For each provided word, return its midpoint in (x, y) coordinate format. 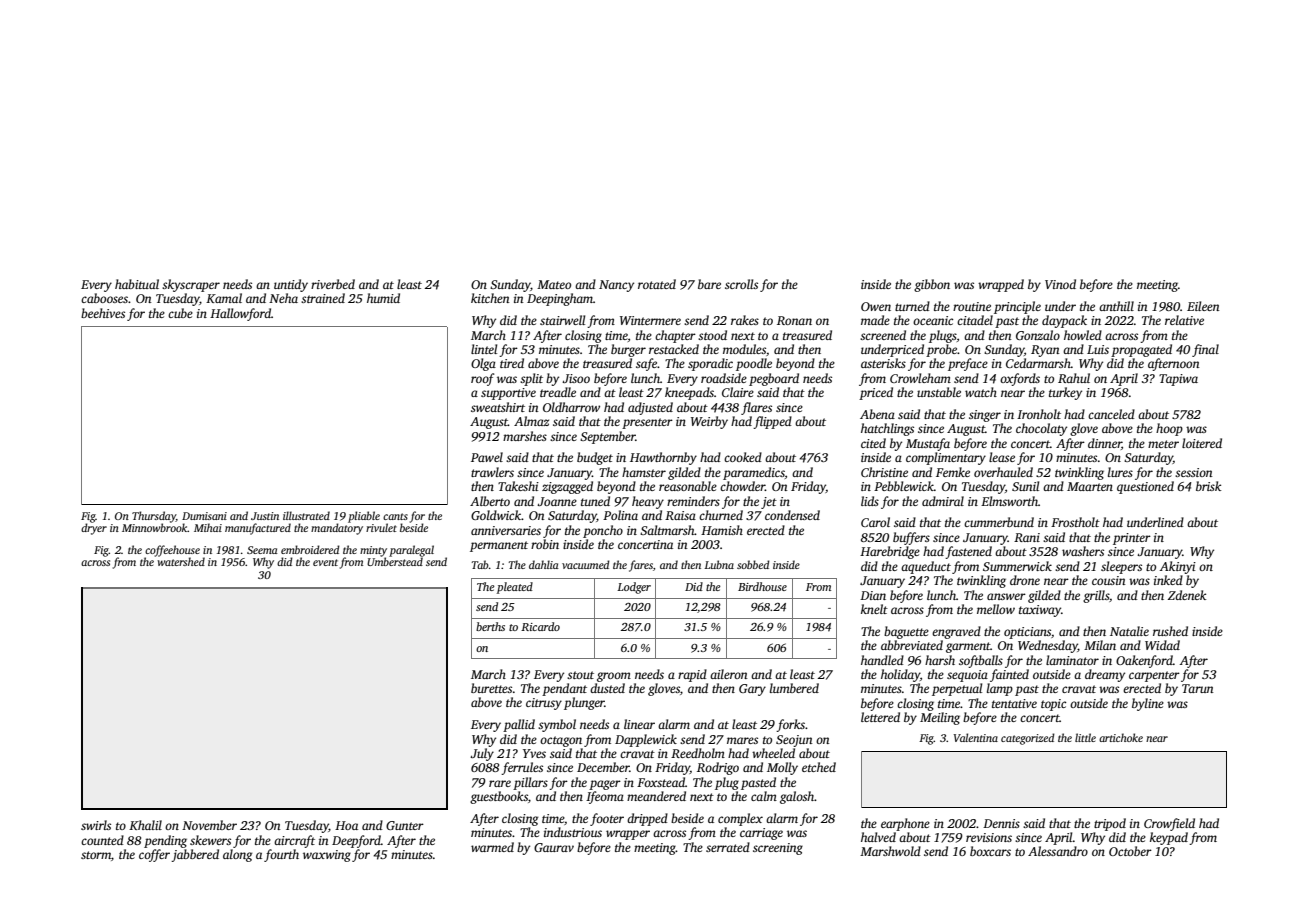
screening (778, 849)
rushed (1170, 631)
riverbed (333, 284)
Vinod (1060, 284)
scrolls (741, 284)
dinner (1105, 444)
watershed (181, 561)
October (1130, 851)
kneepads (689, 393)
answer (1006, 596)
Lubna (719, 564)
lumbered (794, 688)
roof (482, 379)
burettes (491, 688)
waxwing (327, 856)
